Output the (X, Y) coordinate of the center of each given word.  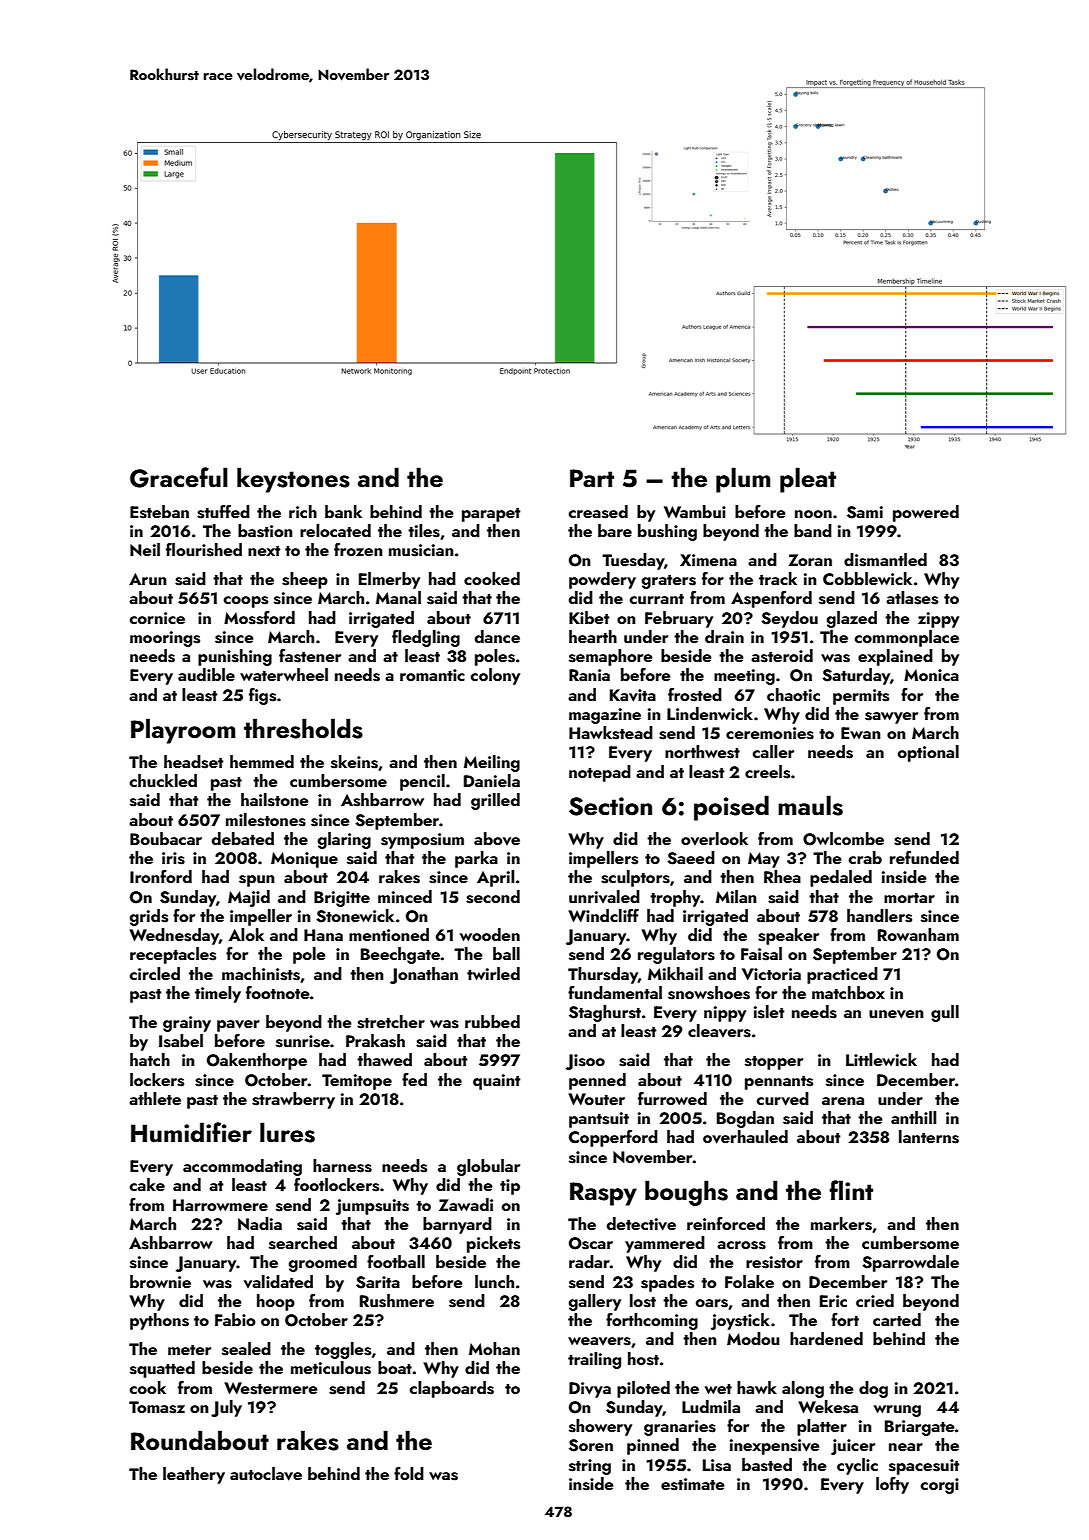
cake (147, 1184)
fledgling (426, 638)
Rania (589, 675)
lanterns (929, 1137)
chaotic (793, 694)
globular (488, 1167)
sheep (305, 580)
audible (206, 674)
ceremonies (770, 733)
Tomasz (157, 1407)
